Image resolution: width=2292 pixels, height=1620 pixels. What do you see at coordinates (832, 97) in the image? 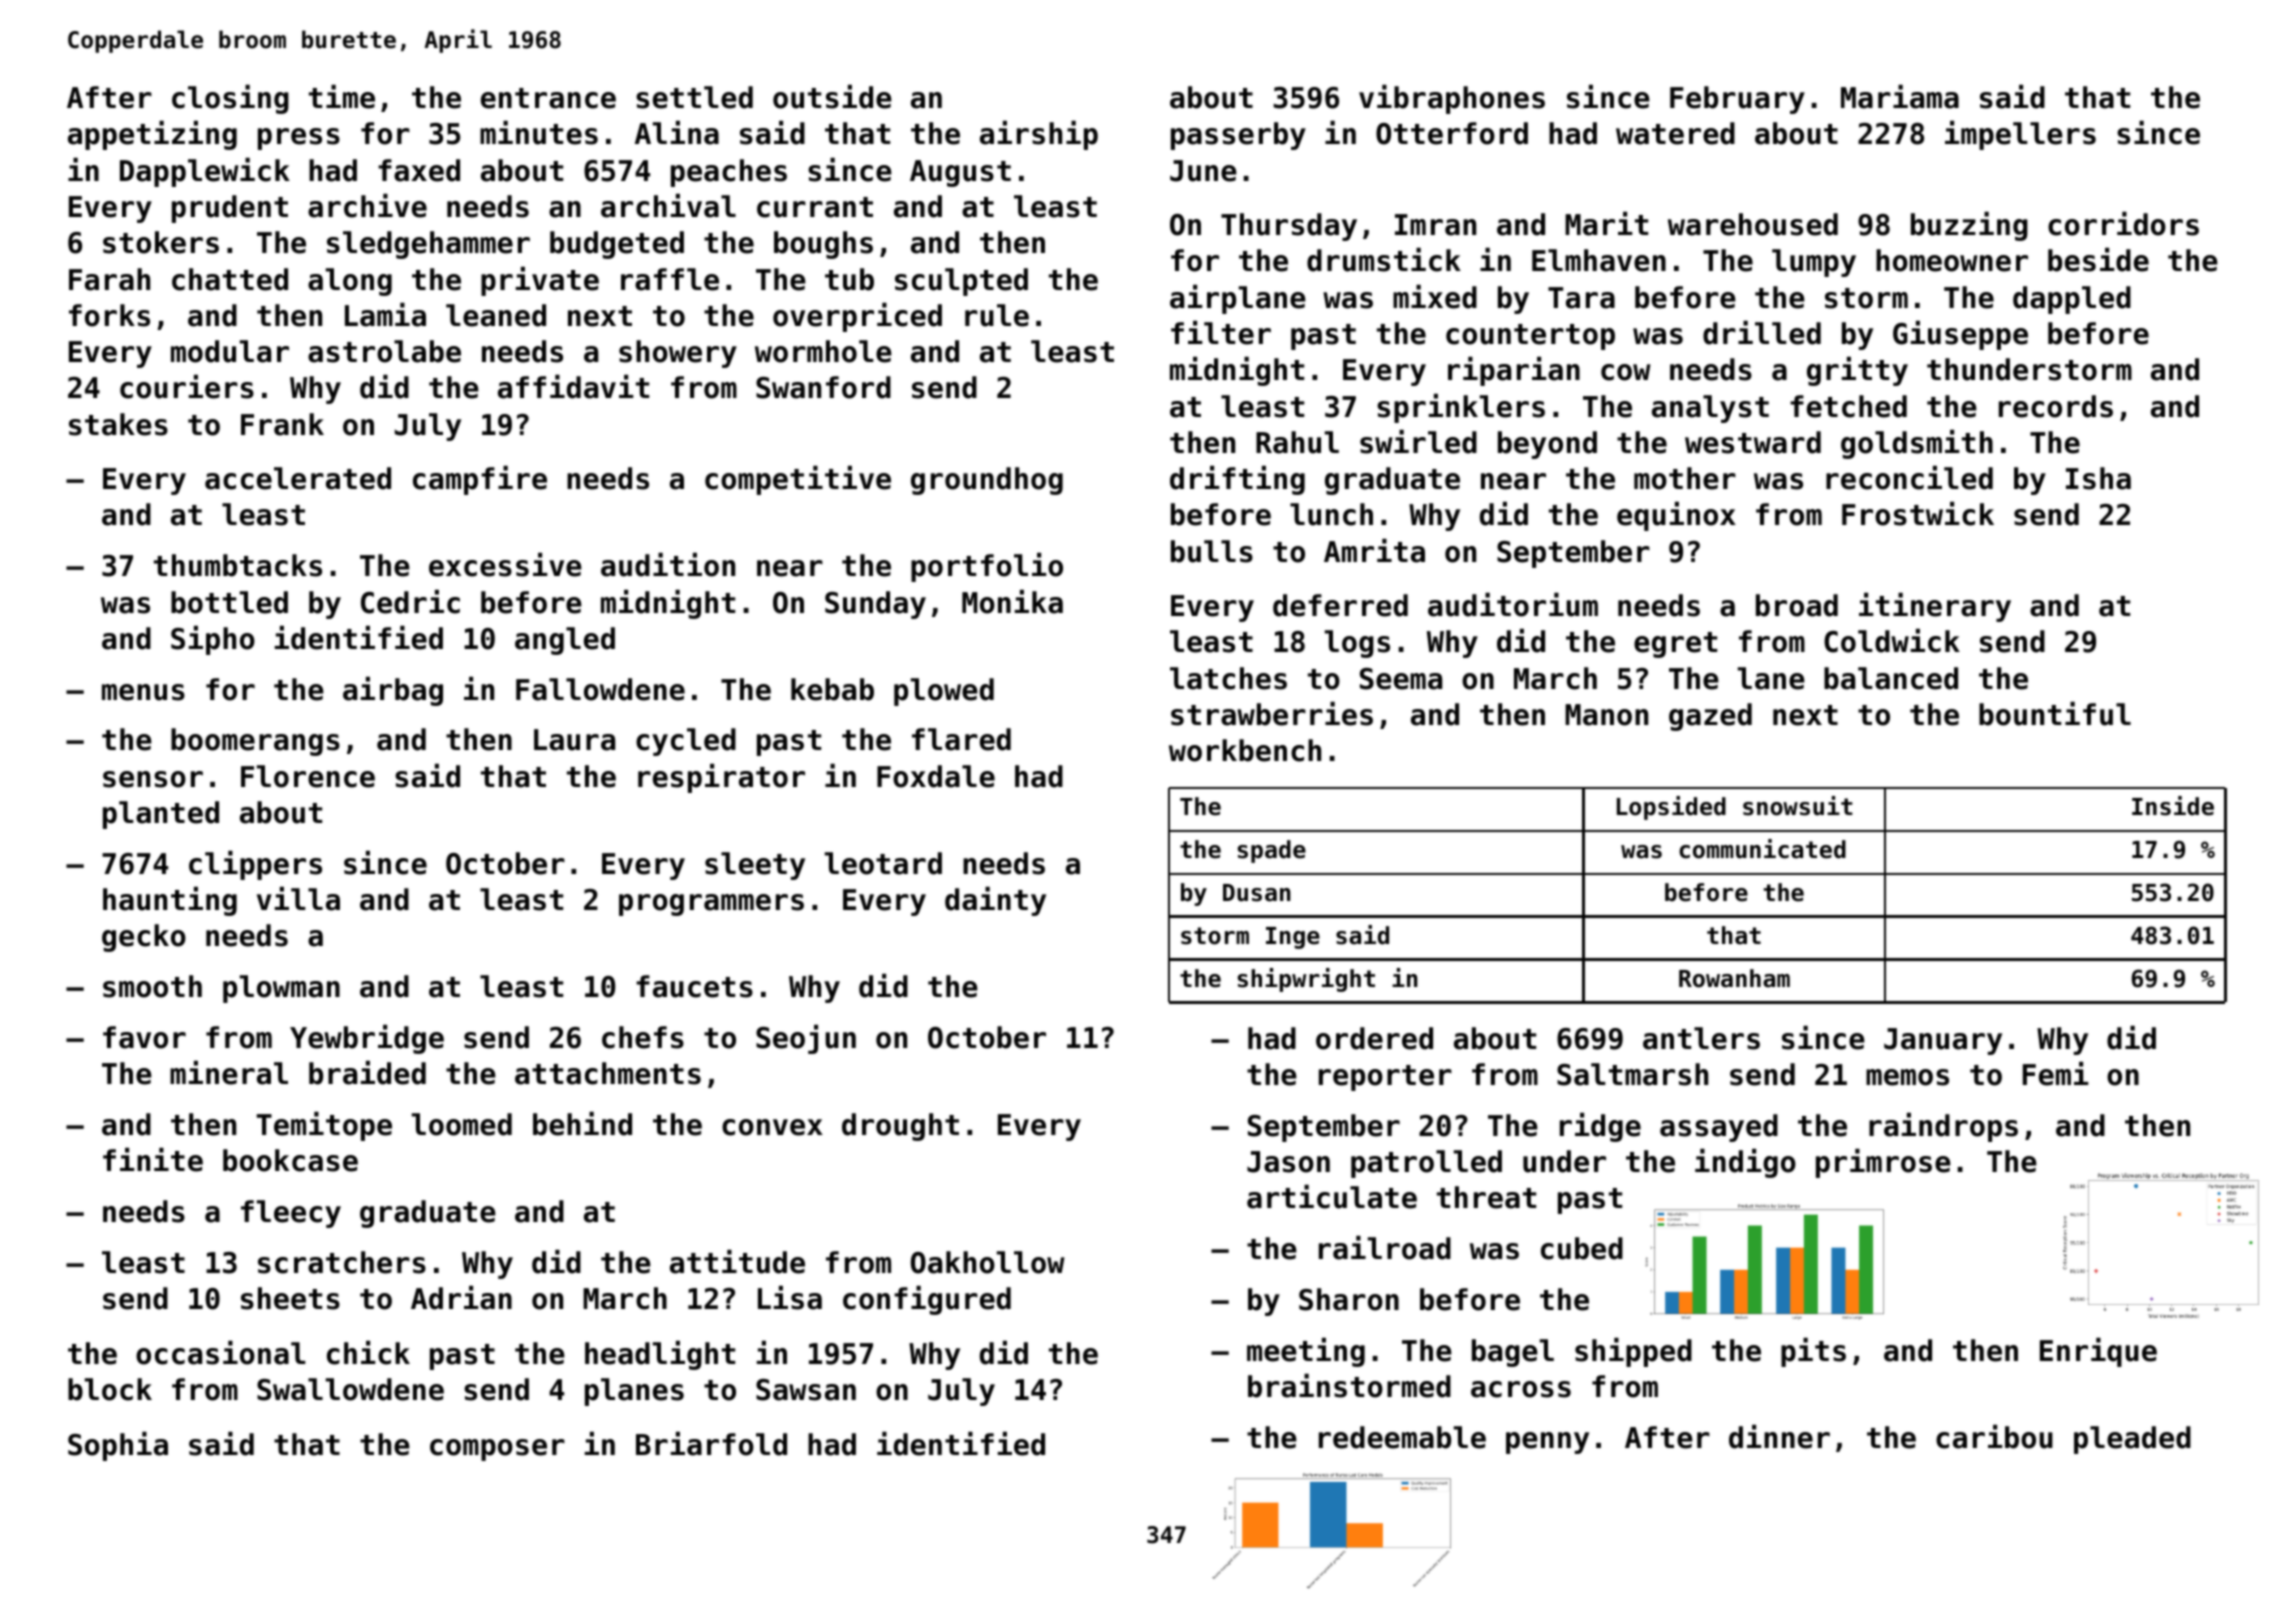
I see `outside` at bounding box center [832, 97].
